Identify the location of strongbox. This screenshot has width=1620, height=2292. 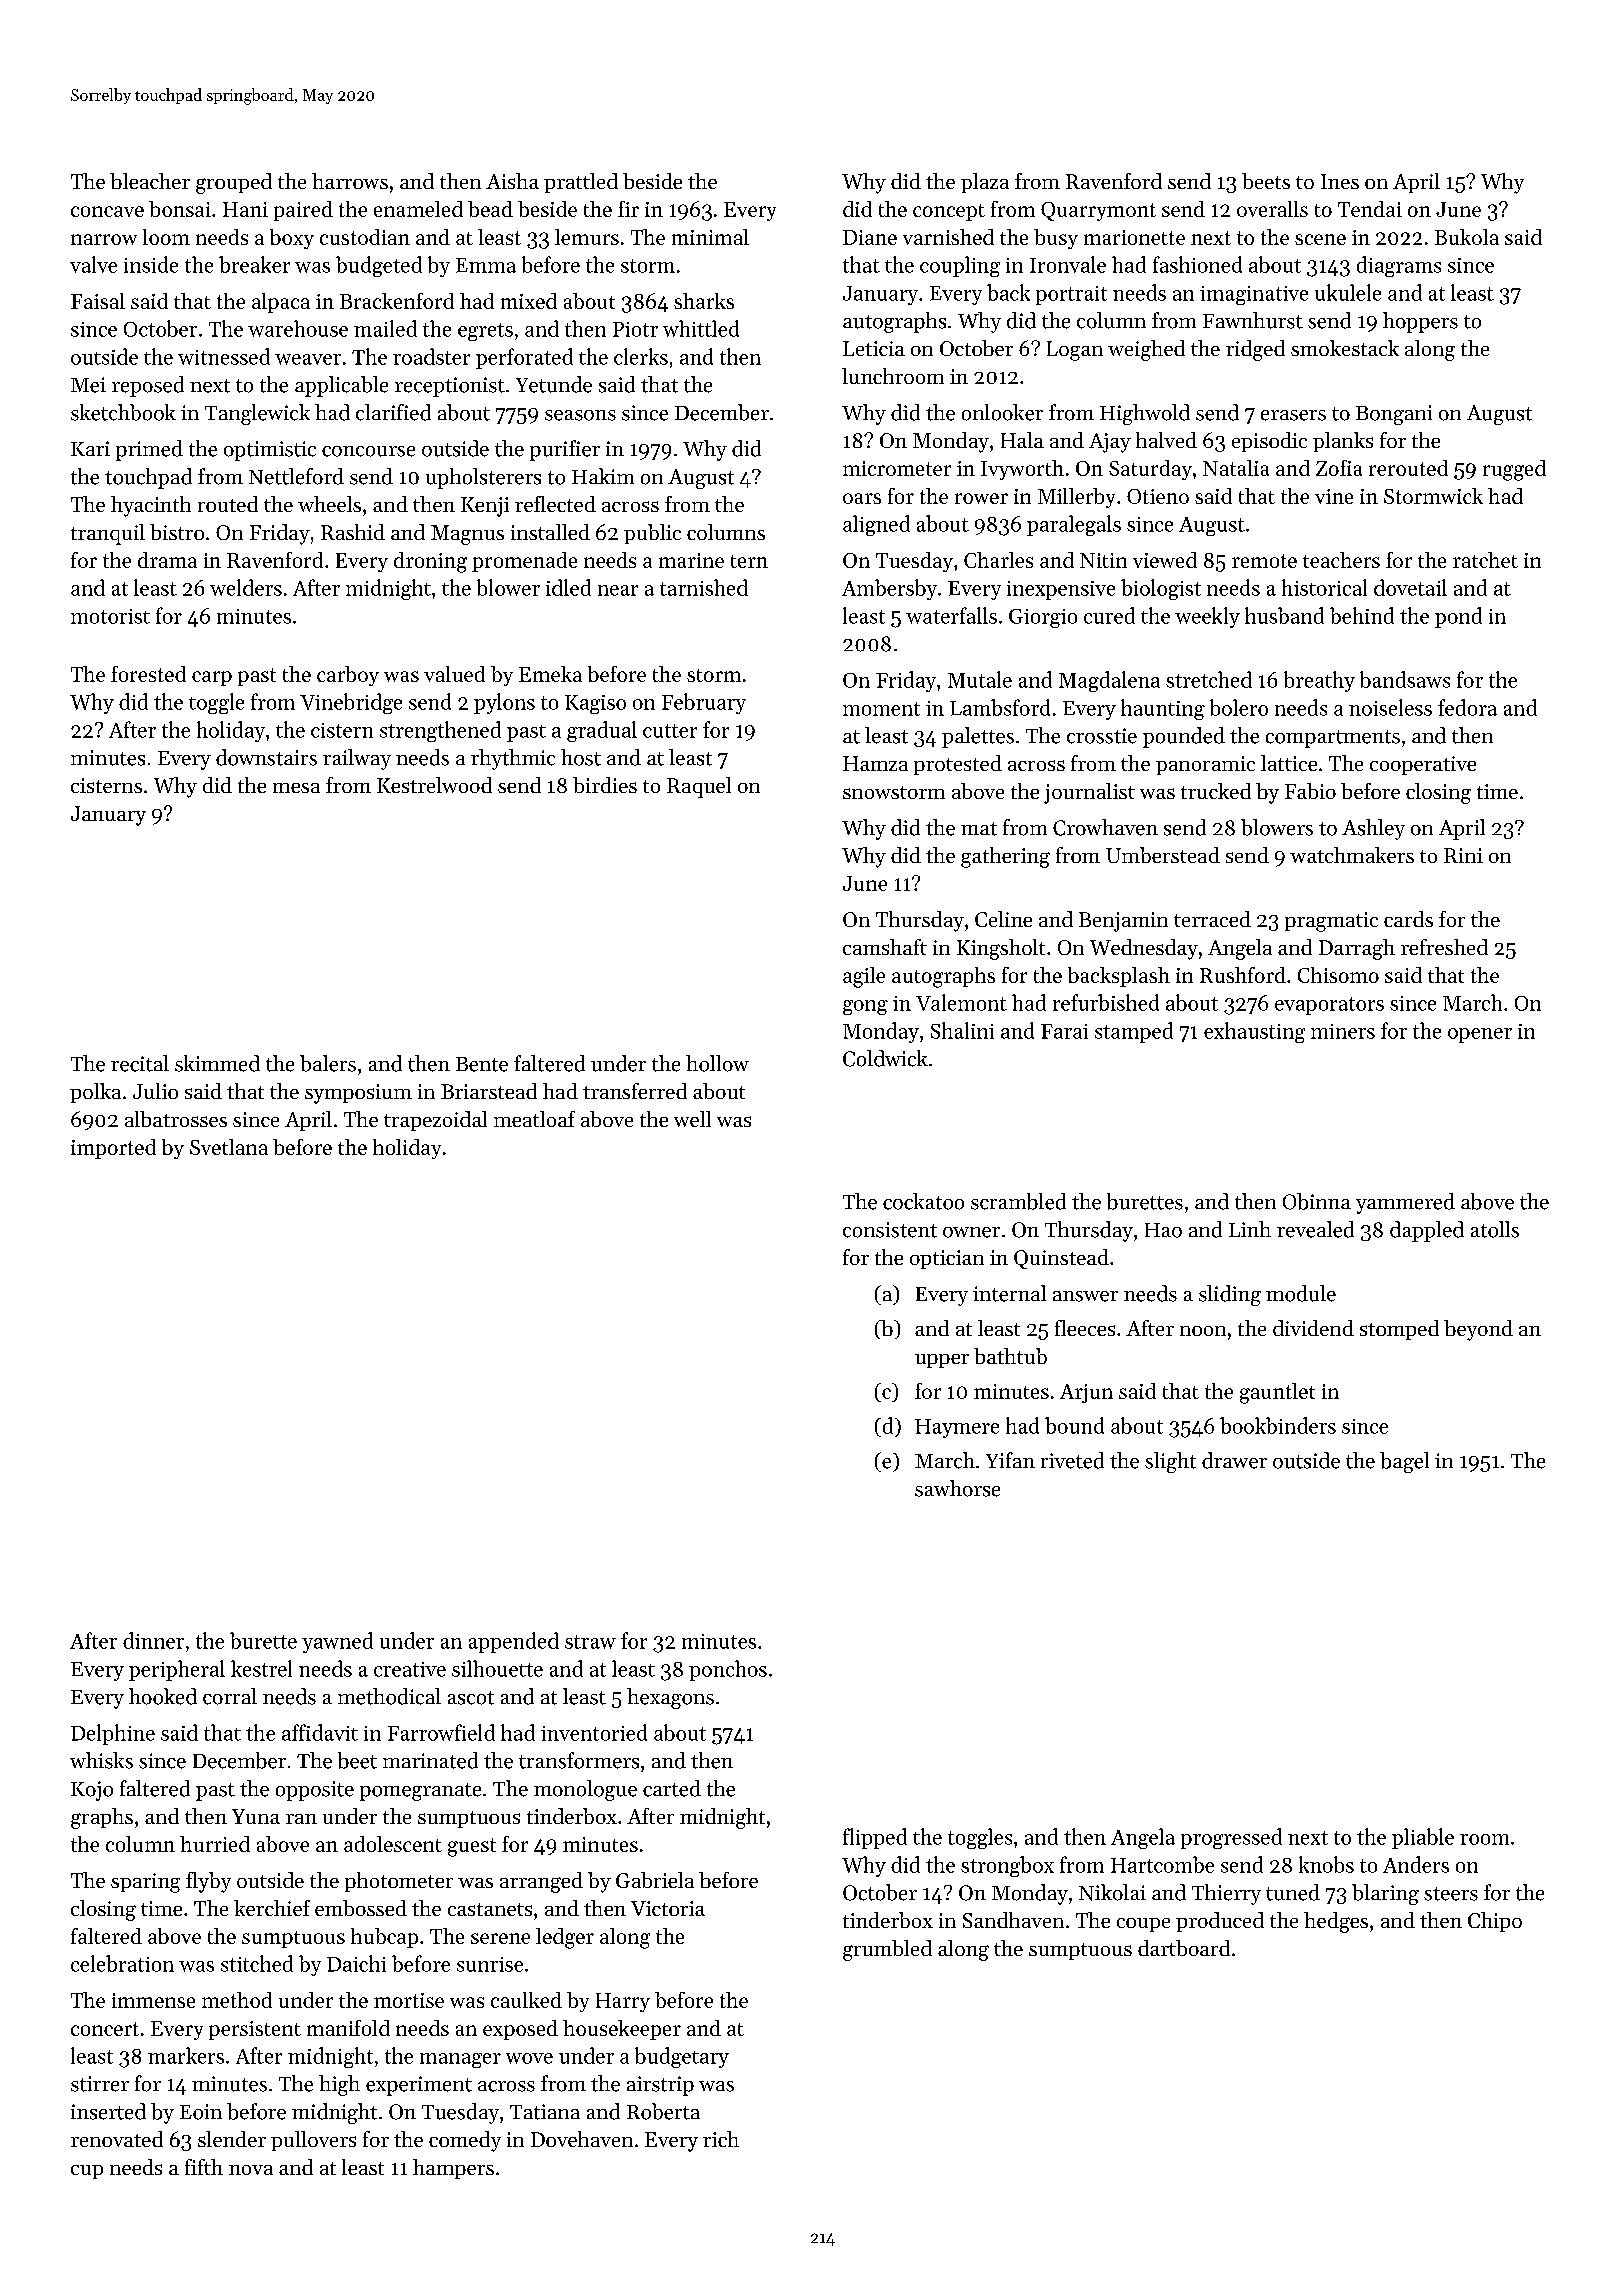
(1007, 1866).
